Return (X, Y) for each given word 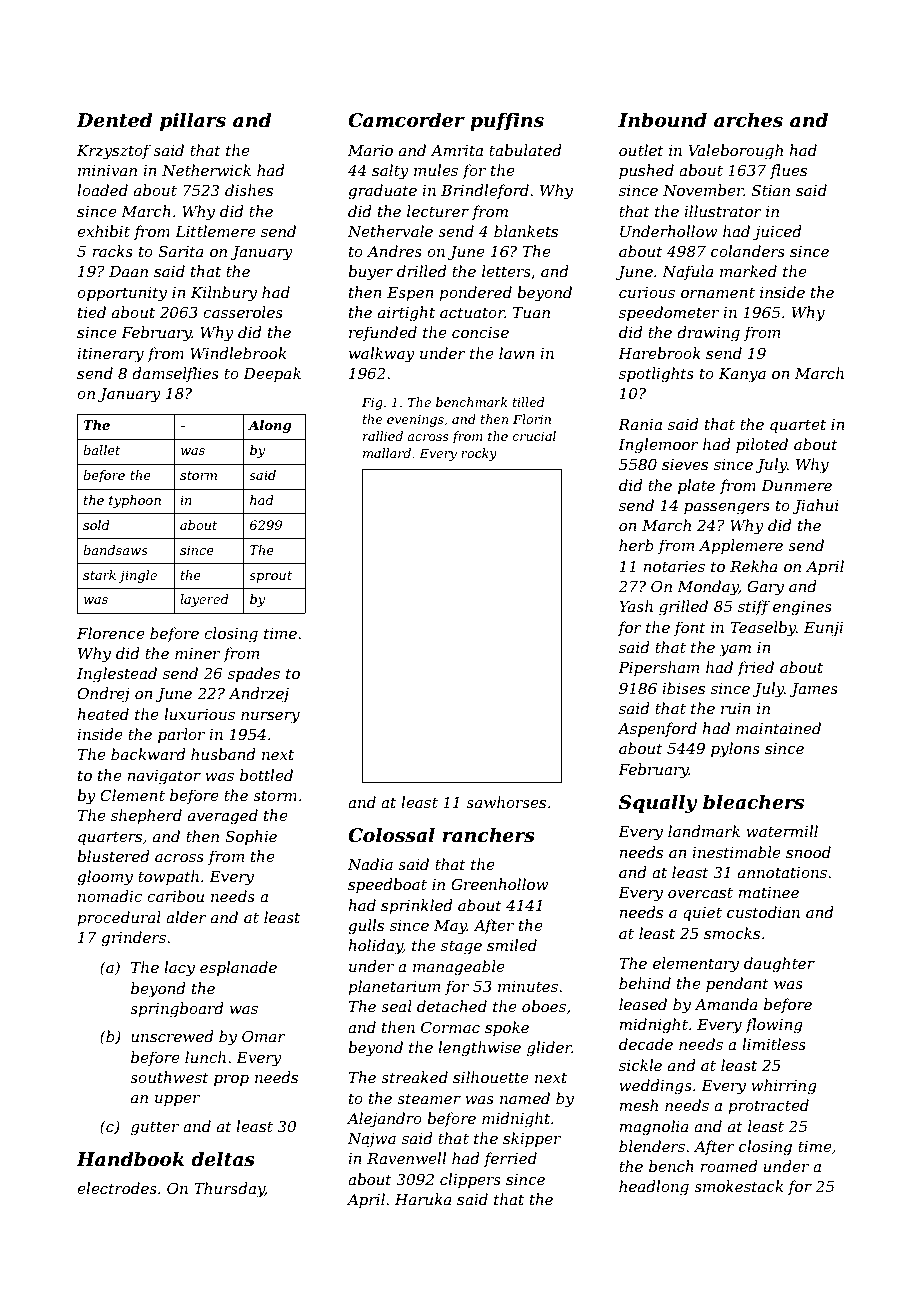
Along (270, 426)
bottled (266, 775)
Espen (410, 294)
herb (636, 545)
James (813, 690)
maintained (778, 728)
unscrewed (172, 1036)
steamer (429, 1098)
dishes (249, 190)
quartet (798, 426)
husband (223, 754)
